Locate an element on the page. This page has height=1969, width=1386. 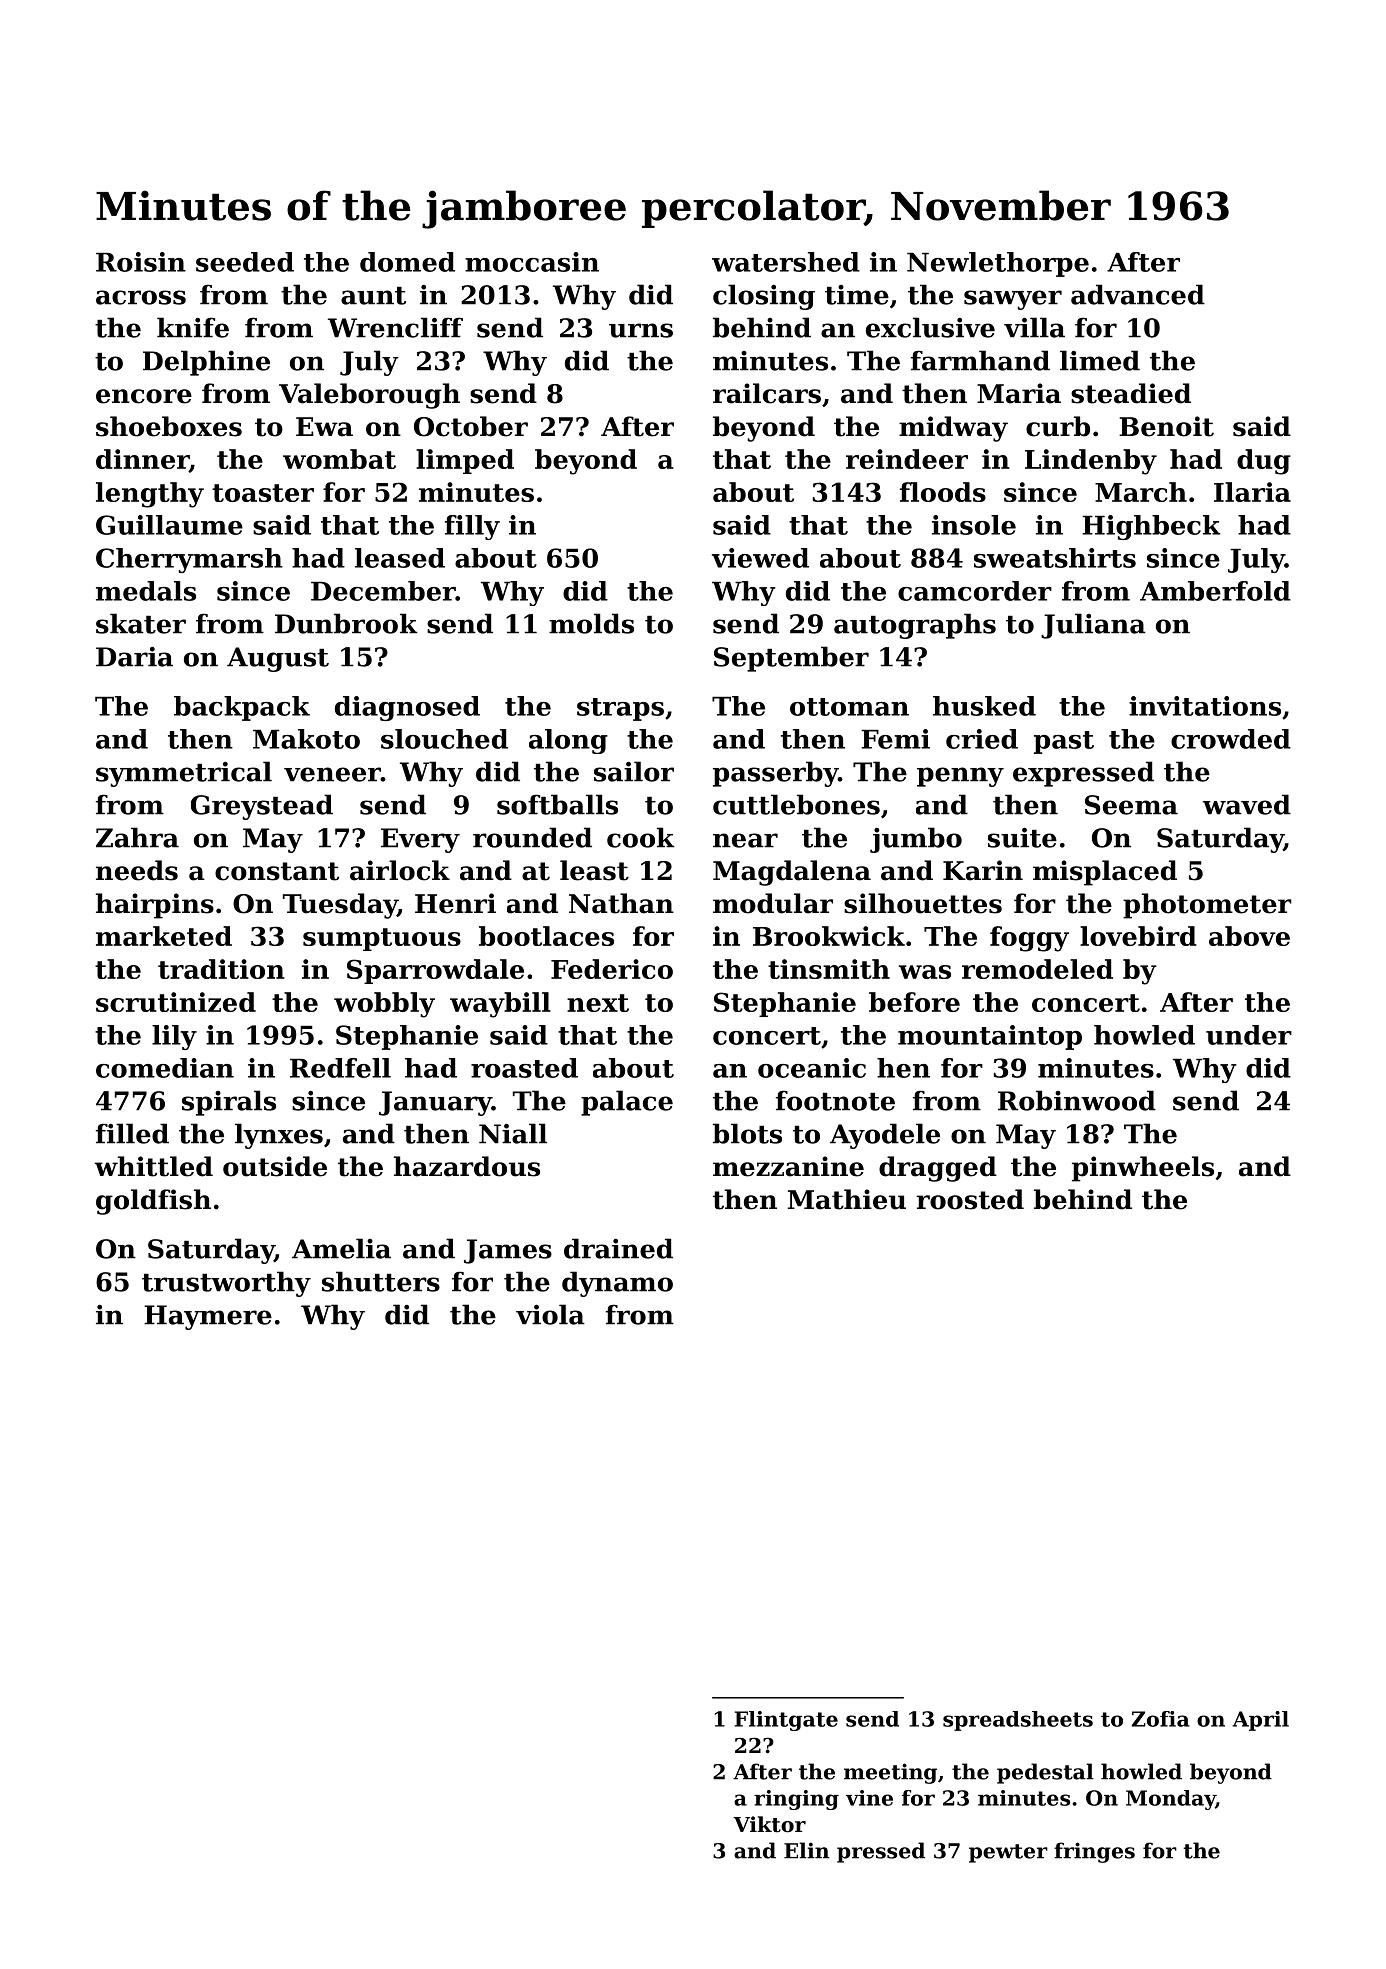
pinwheels is located at coordinates (1143, 1169).
